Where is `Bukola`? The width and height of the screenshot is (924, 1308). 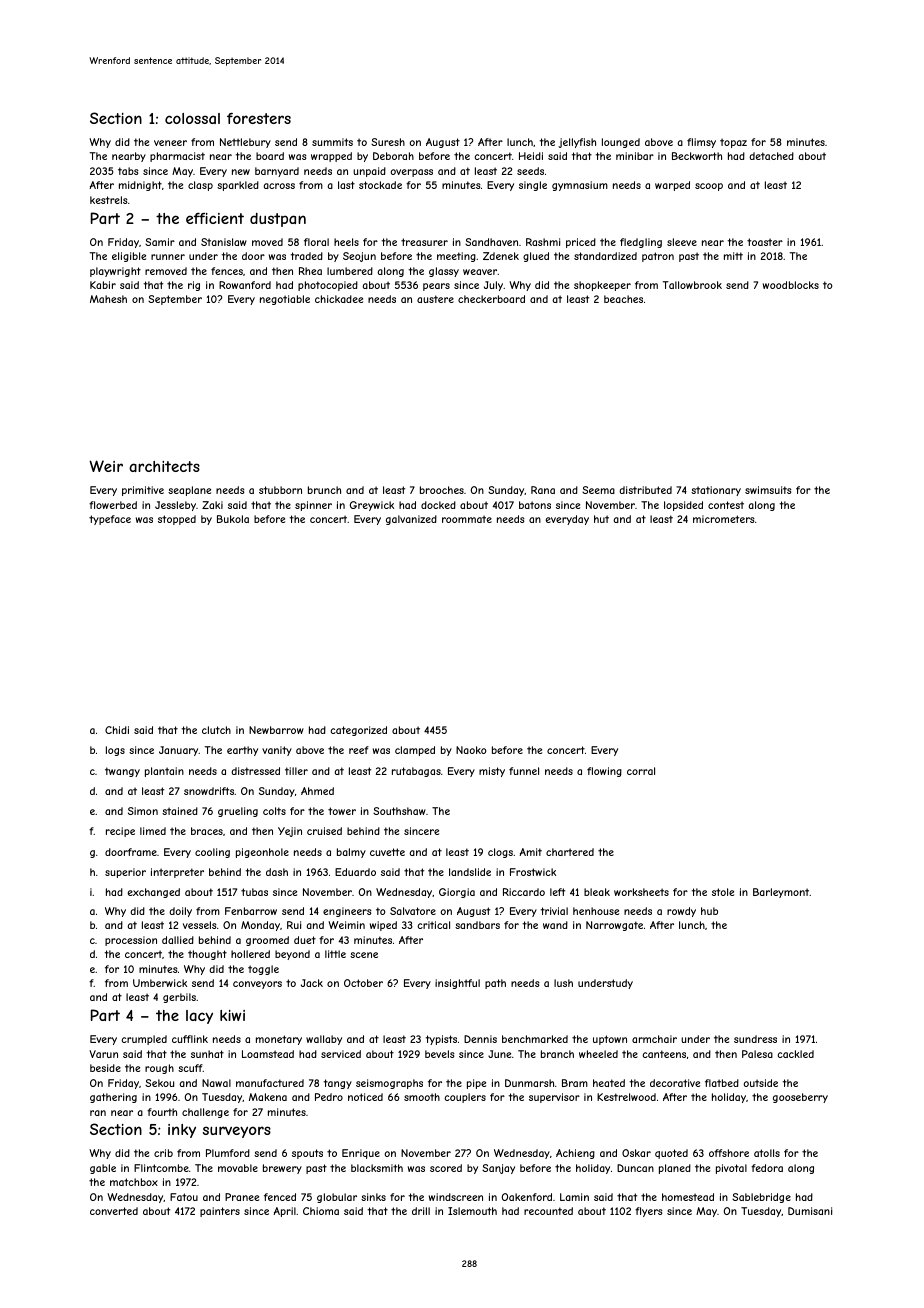 Bukola is located at coordinates (233, 519).
